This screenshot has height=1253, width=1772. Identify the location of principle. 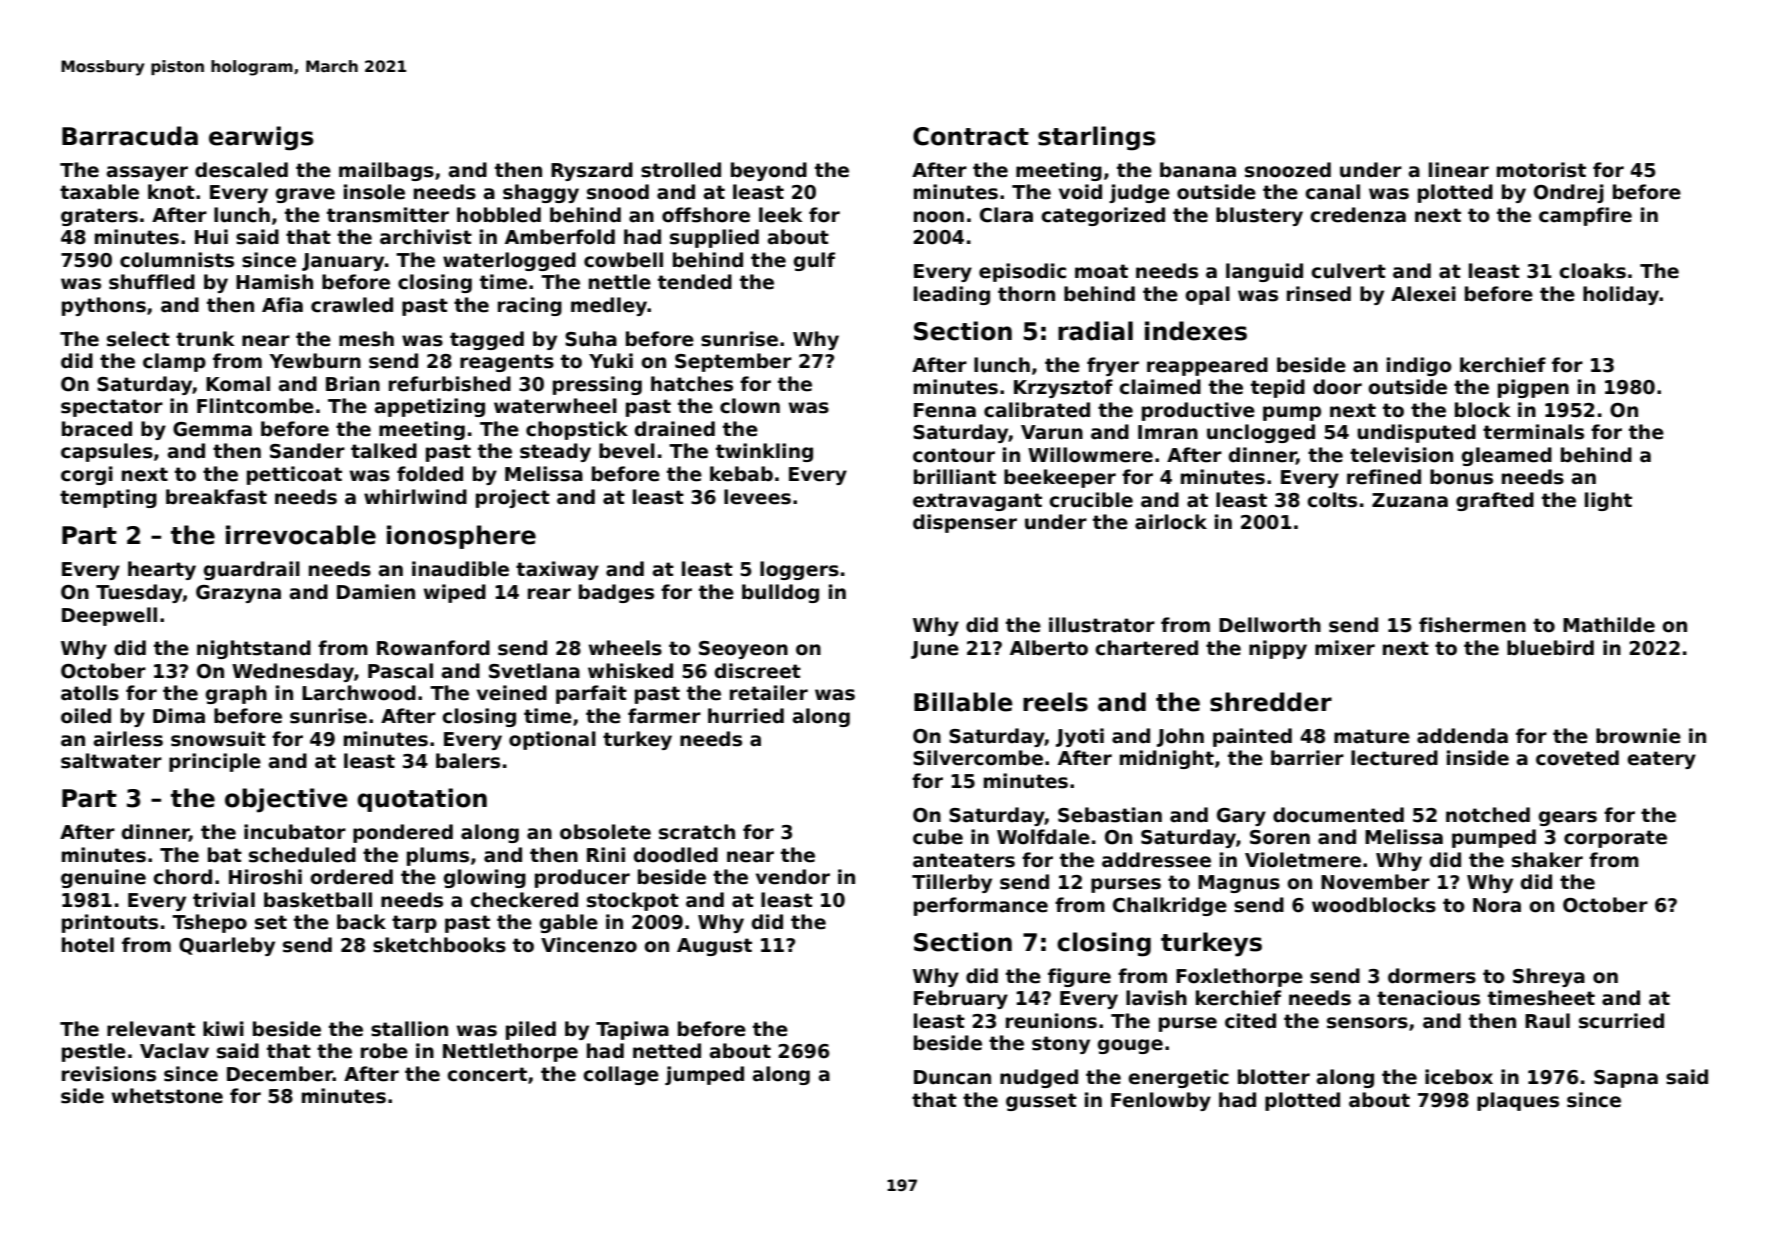
(215, 762).
